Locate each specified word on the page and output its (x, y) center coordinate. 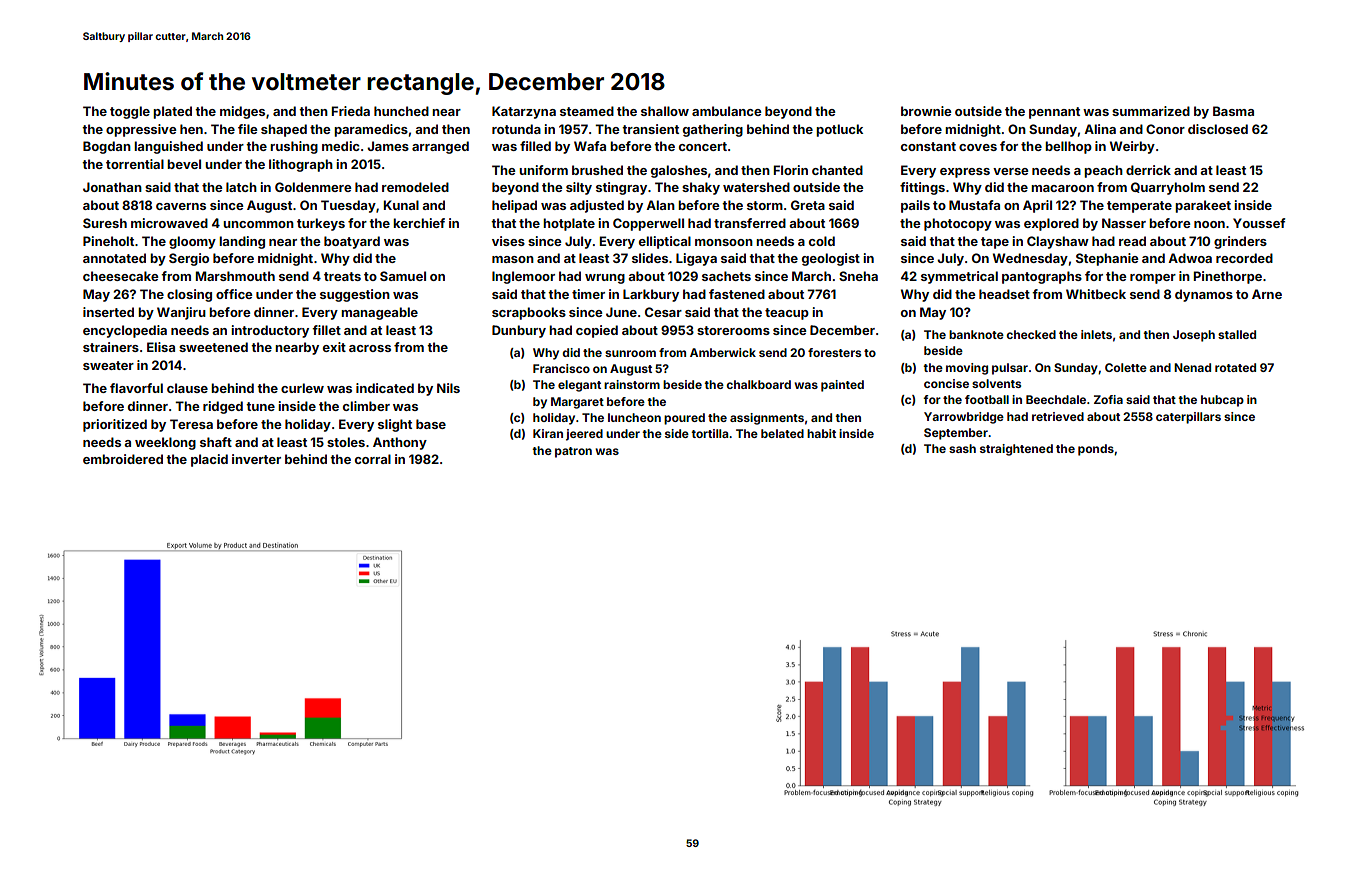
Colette (1126, 367)
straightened (1016, 450)
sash (962, 448)
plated (172, 112)
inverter (256, 459)
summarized (1151, 111)
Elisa (161, 347)
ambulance (727, 111)
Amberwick (723, 352)
